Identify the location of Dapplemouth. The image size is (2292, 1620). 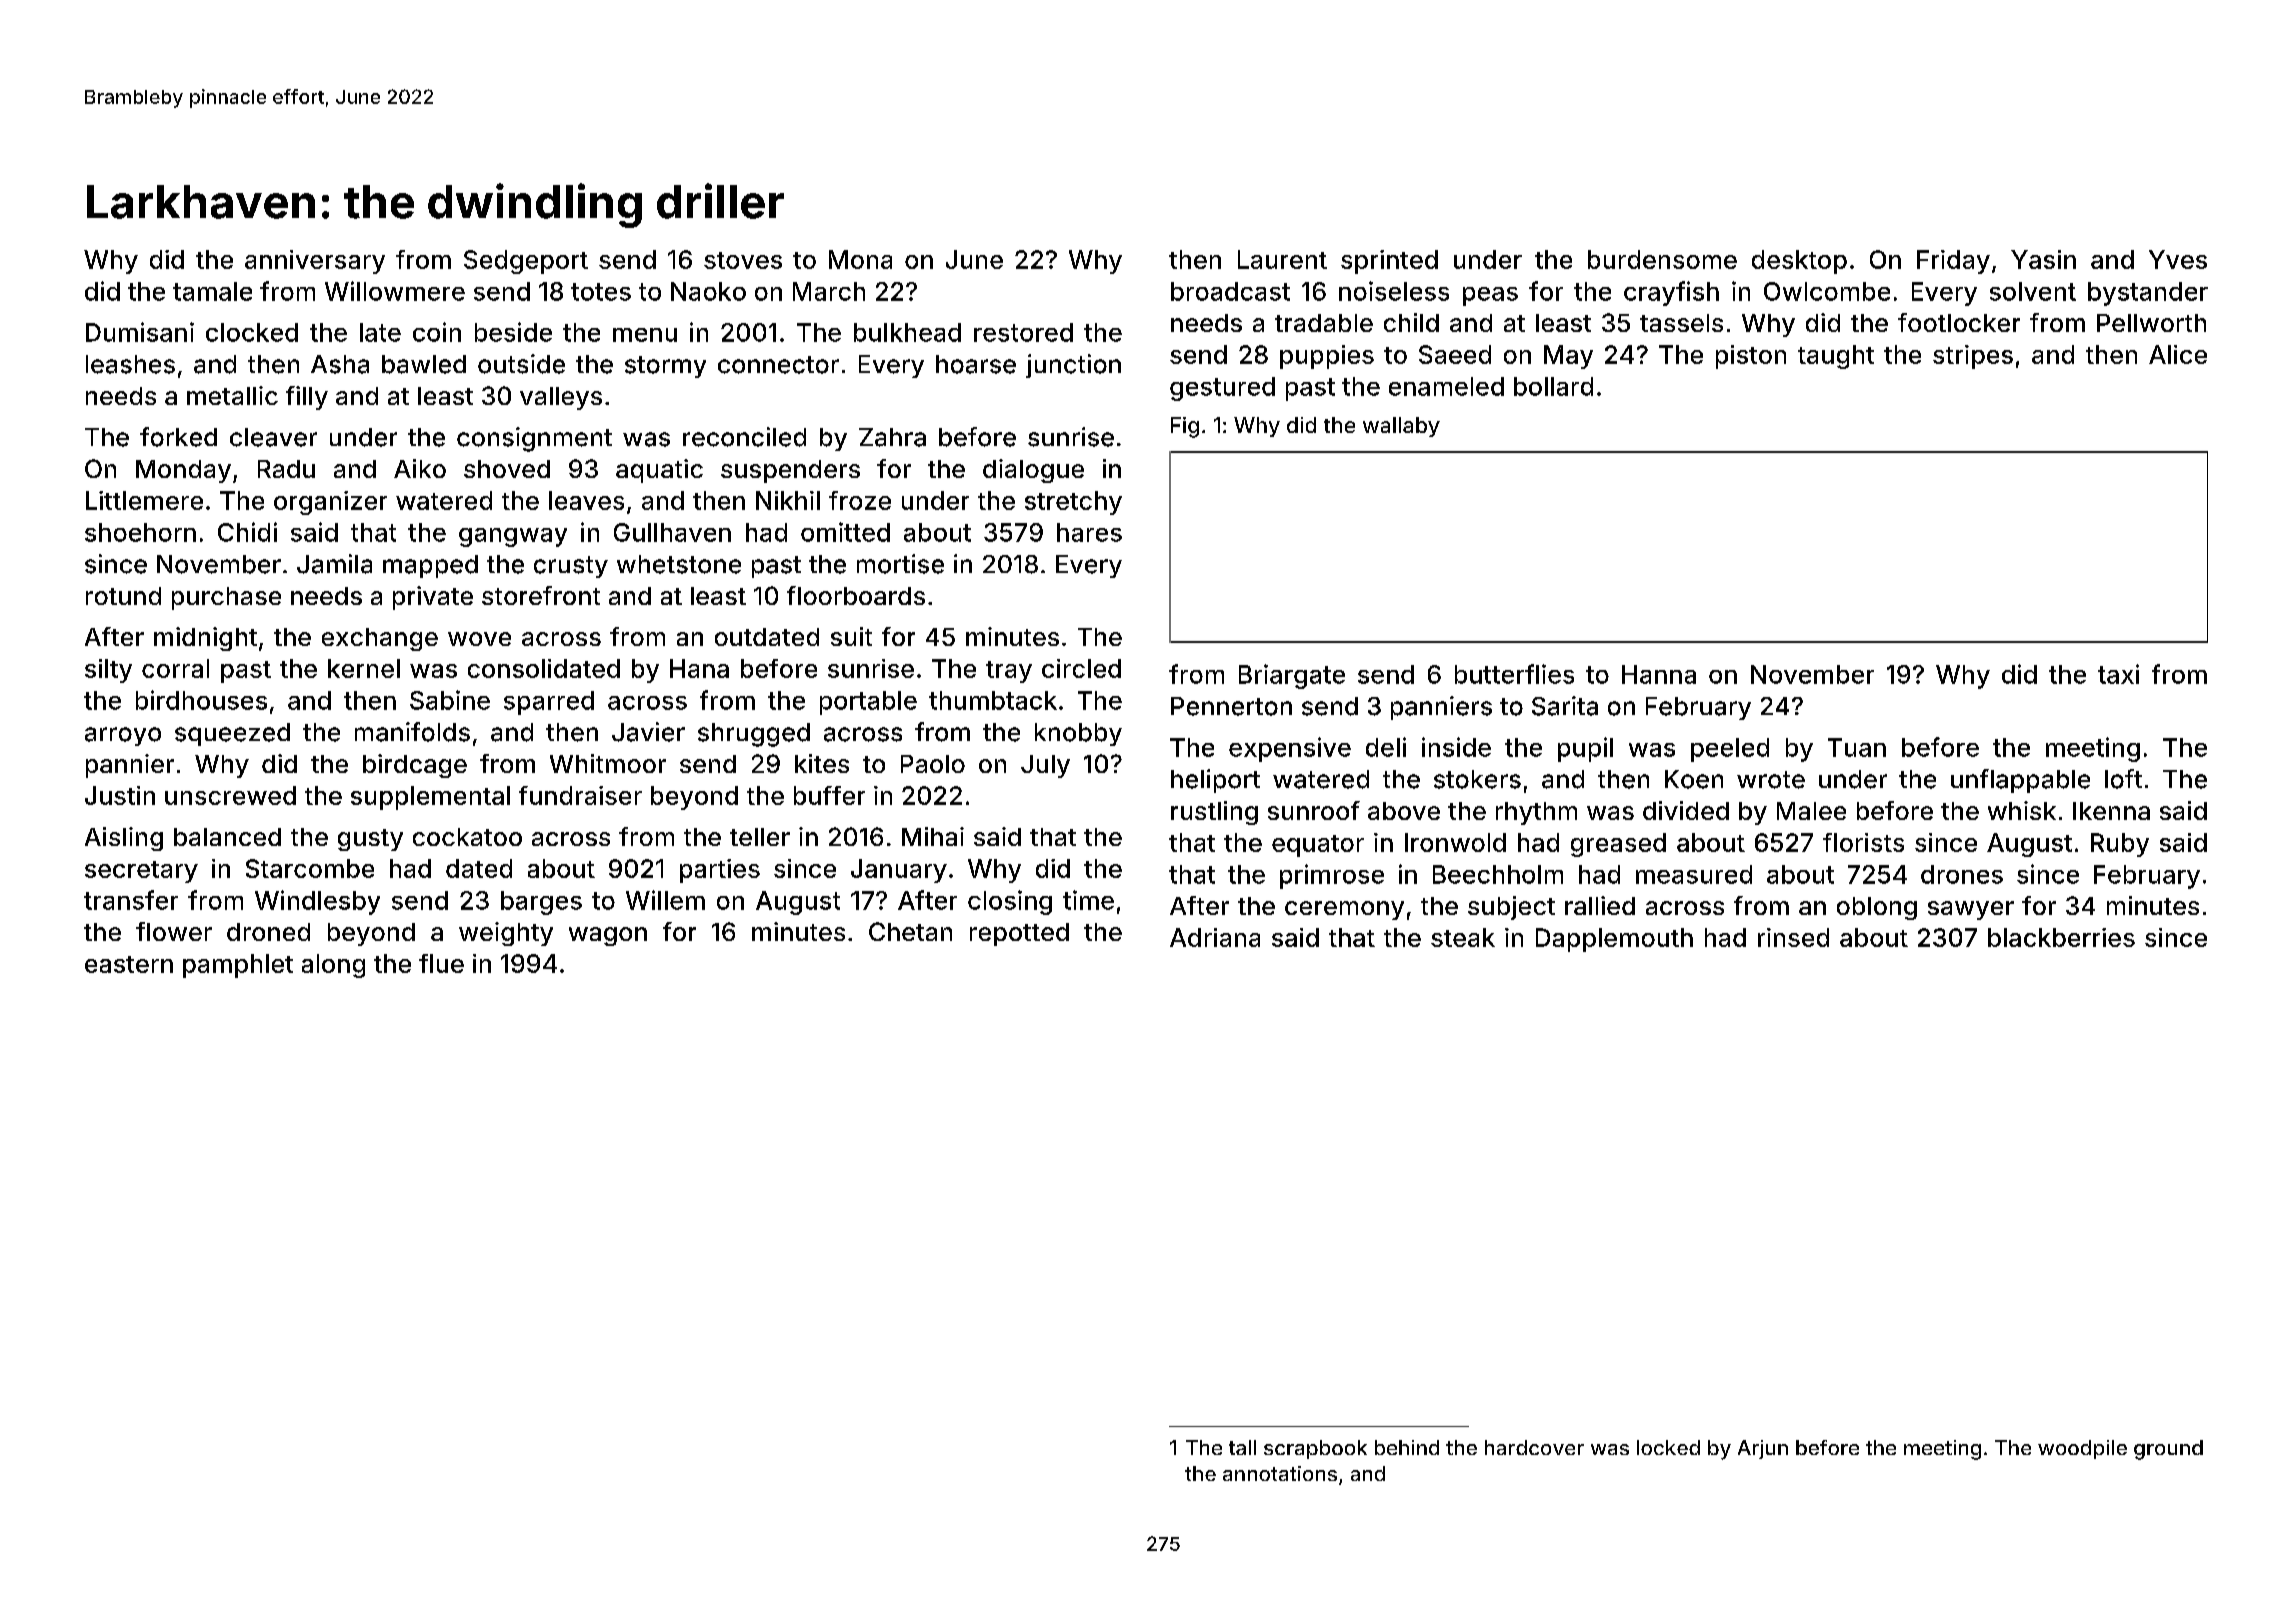
(1614, 940).
